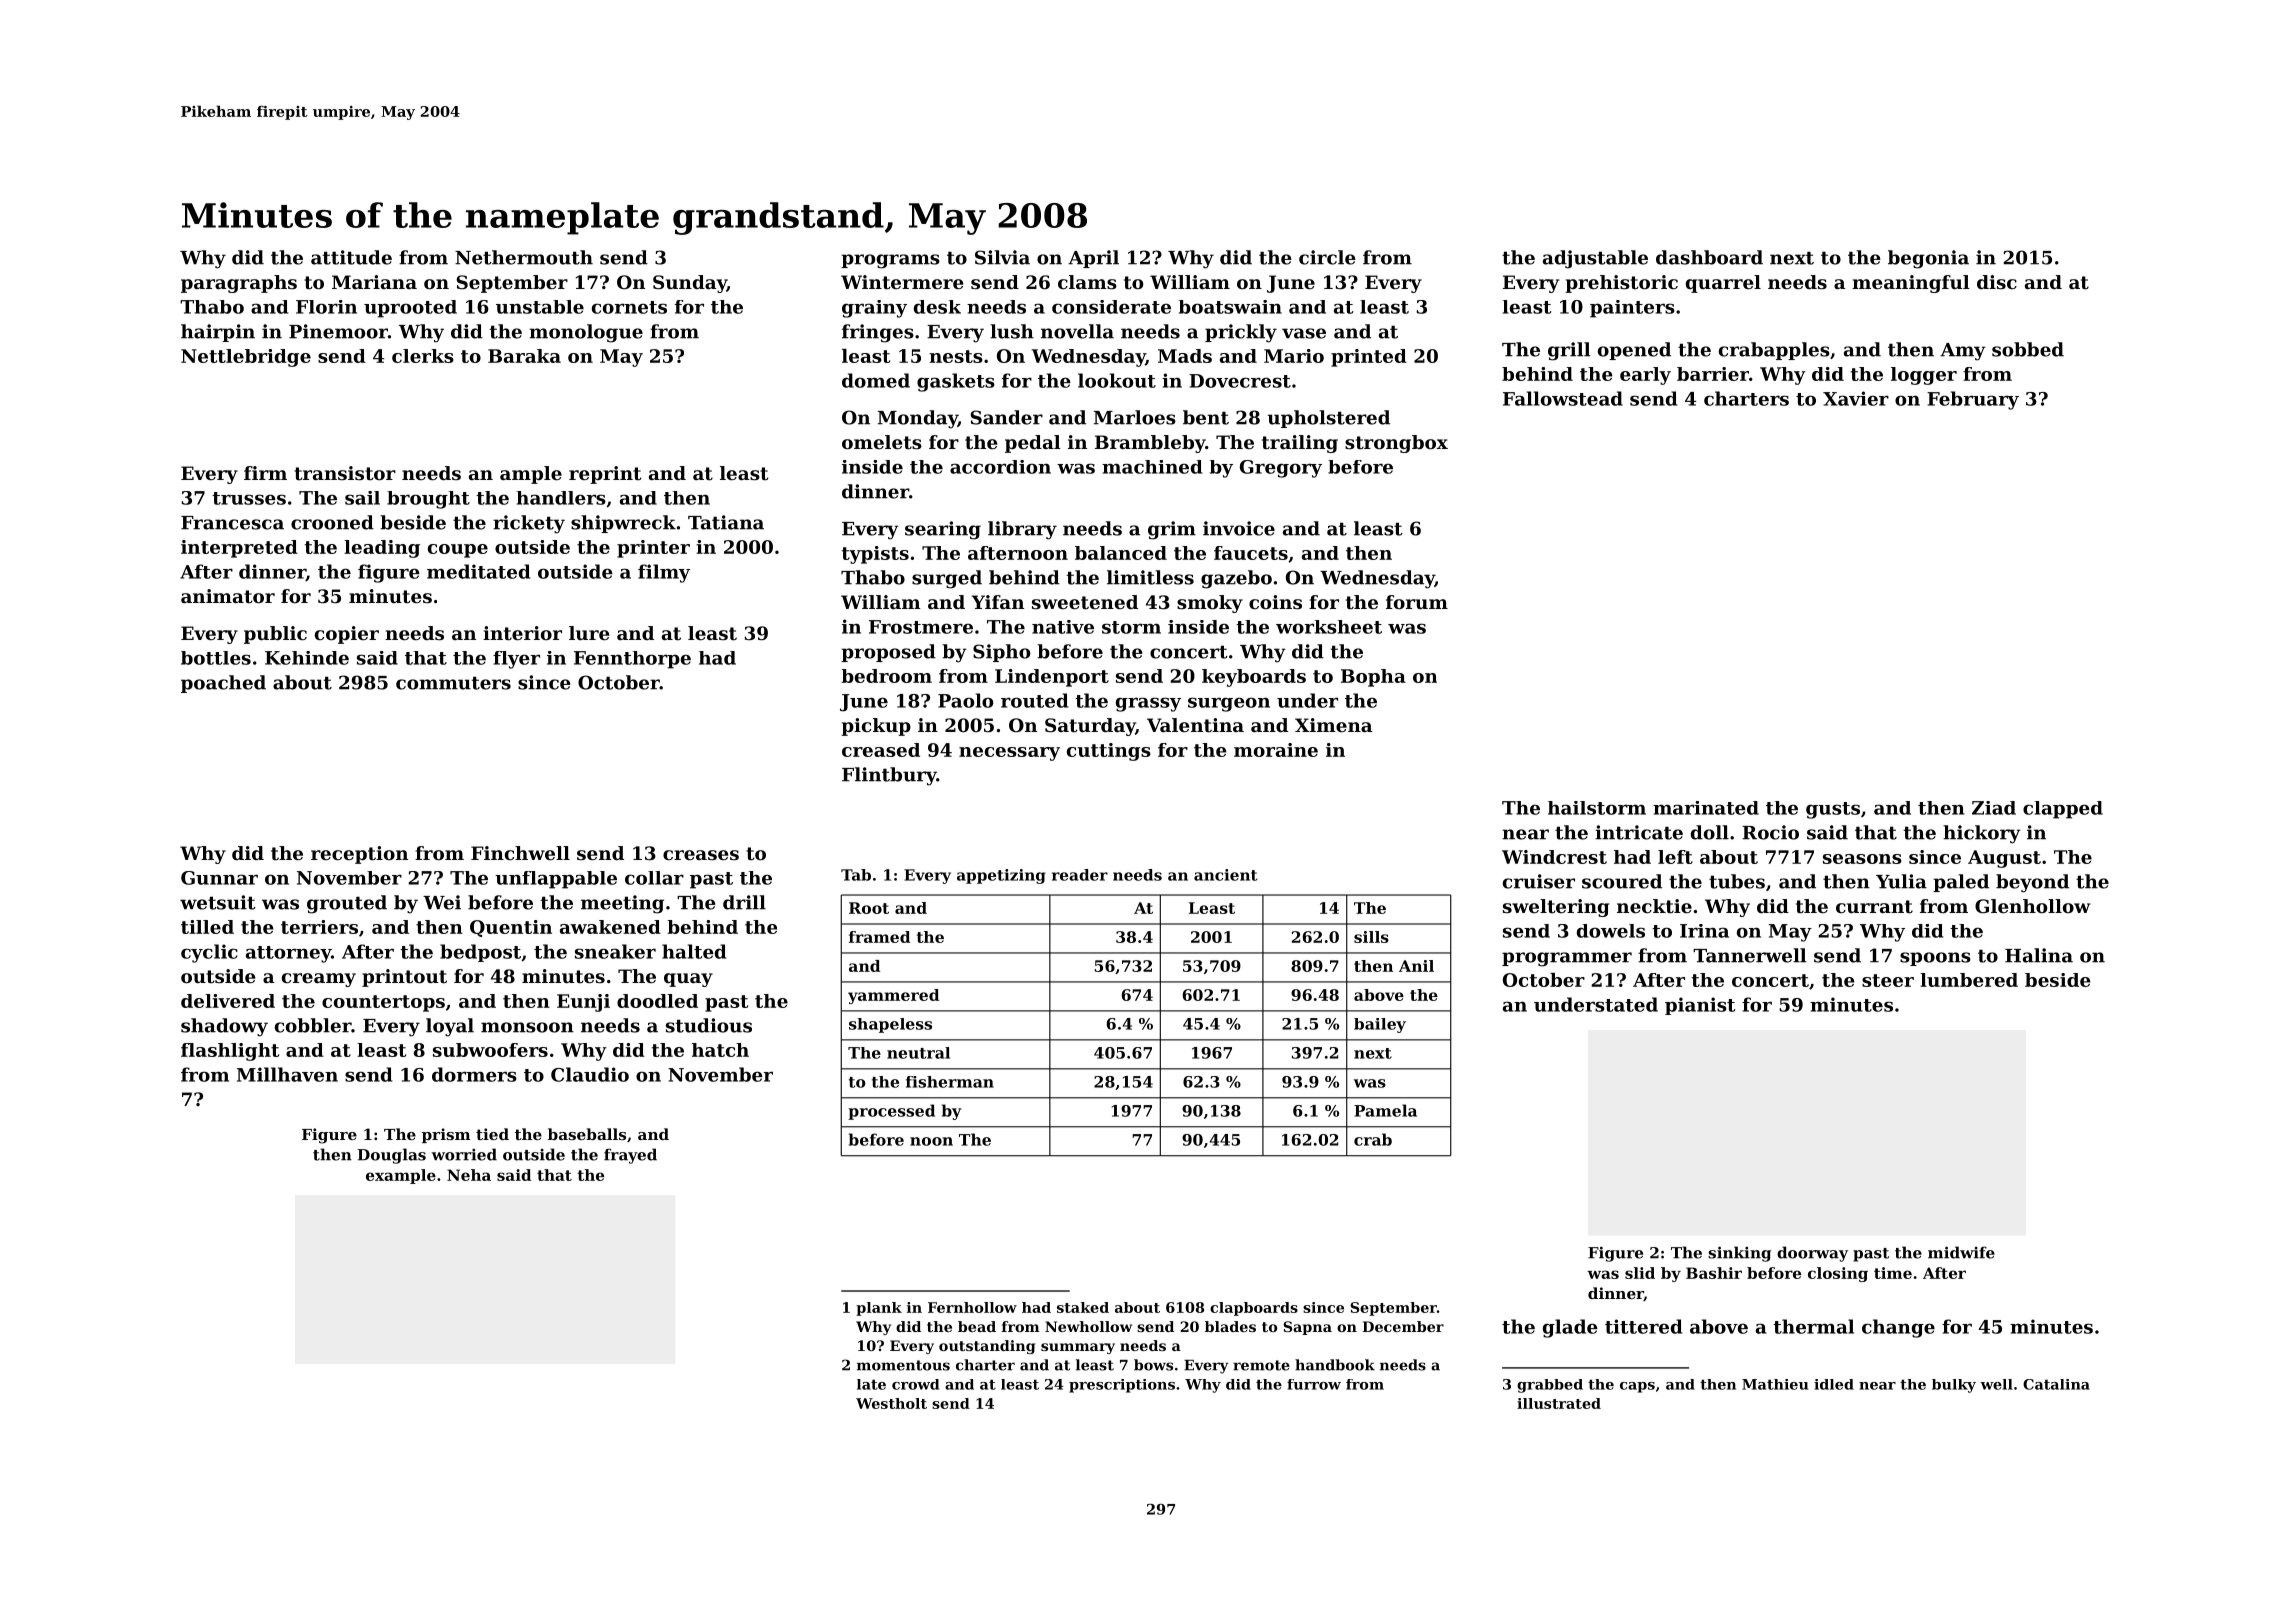 This image has height=1620, width=2292. Describe the element at coordinates (1973, 400) in the image. I see `February` at that location.
